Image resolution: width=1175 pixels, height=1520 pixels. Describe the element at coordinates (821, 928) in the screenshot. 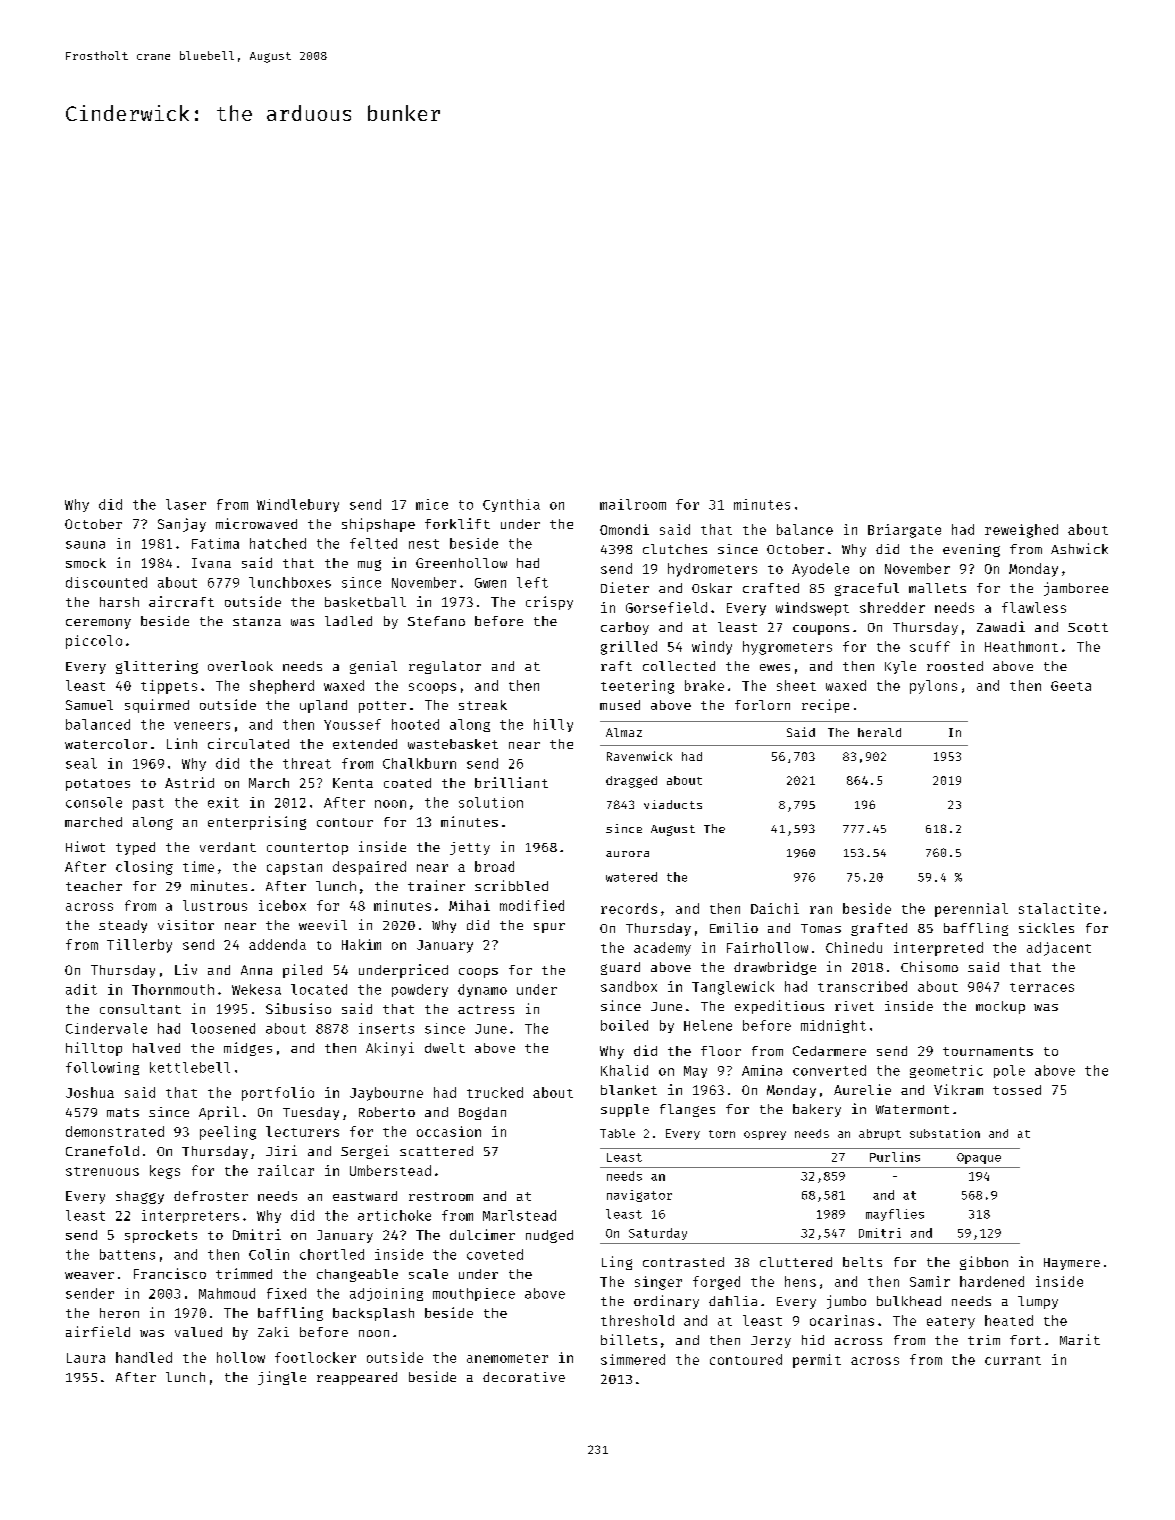

I see `Tomas` at that location.
